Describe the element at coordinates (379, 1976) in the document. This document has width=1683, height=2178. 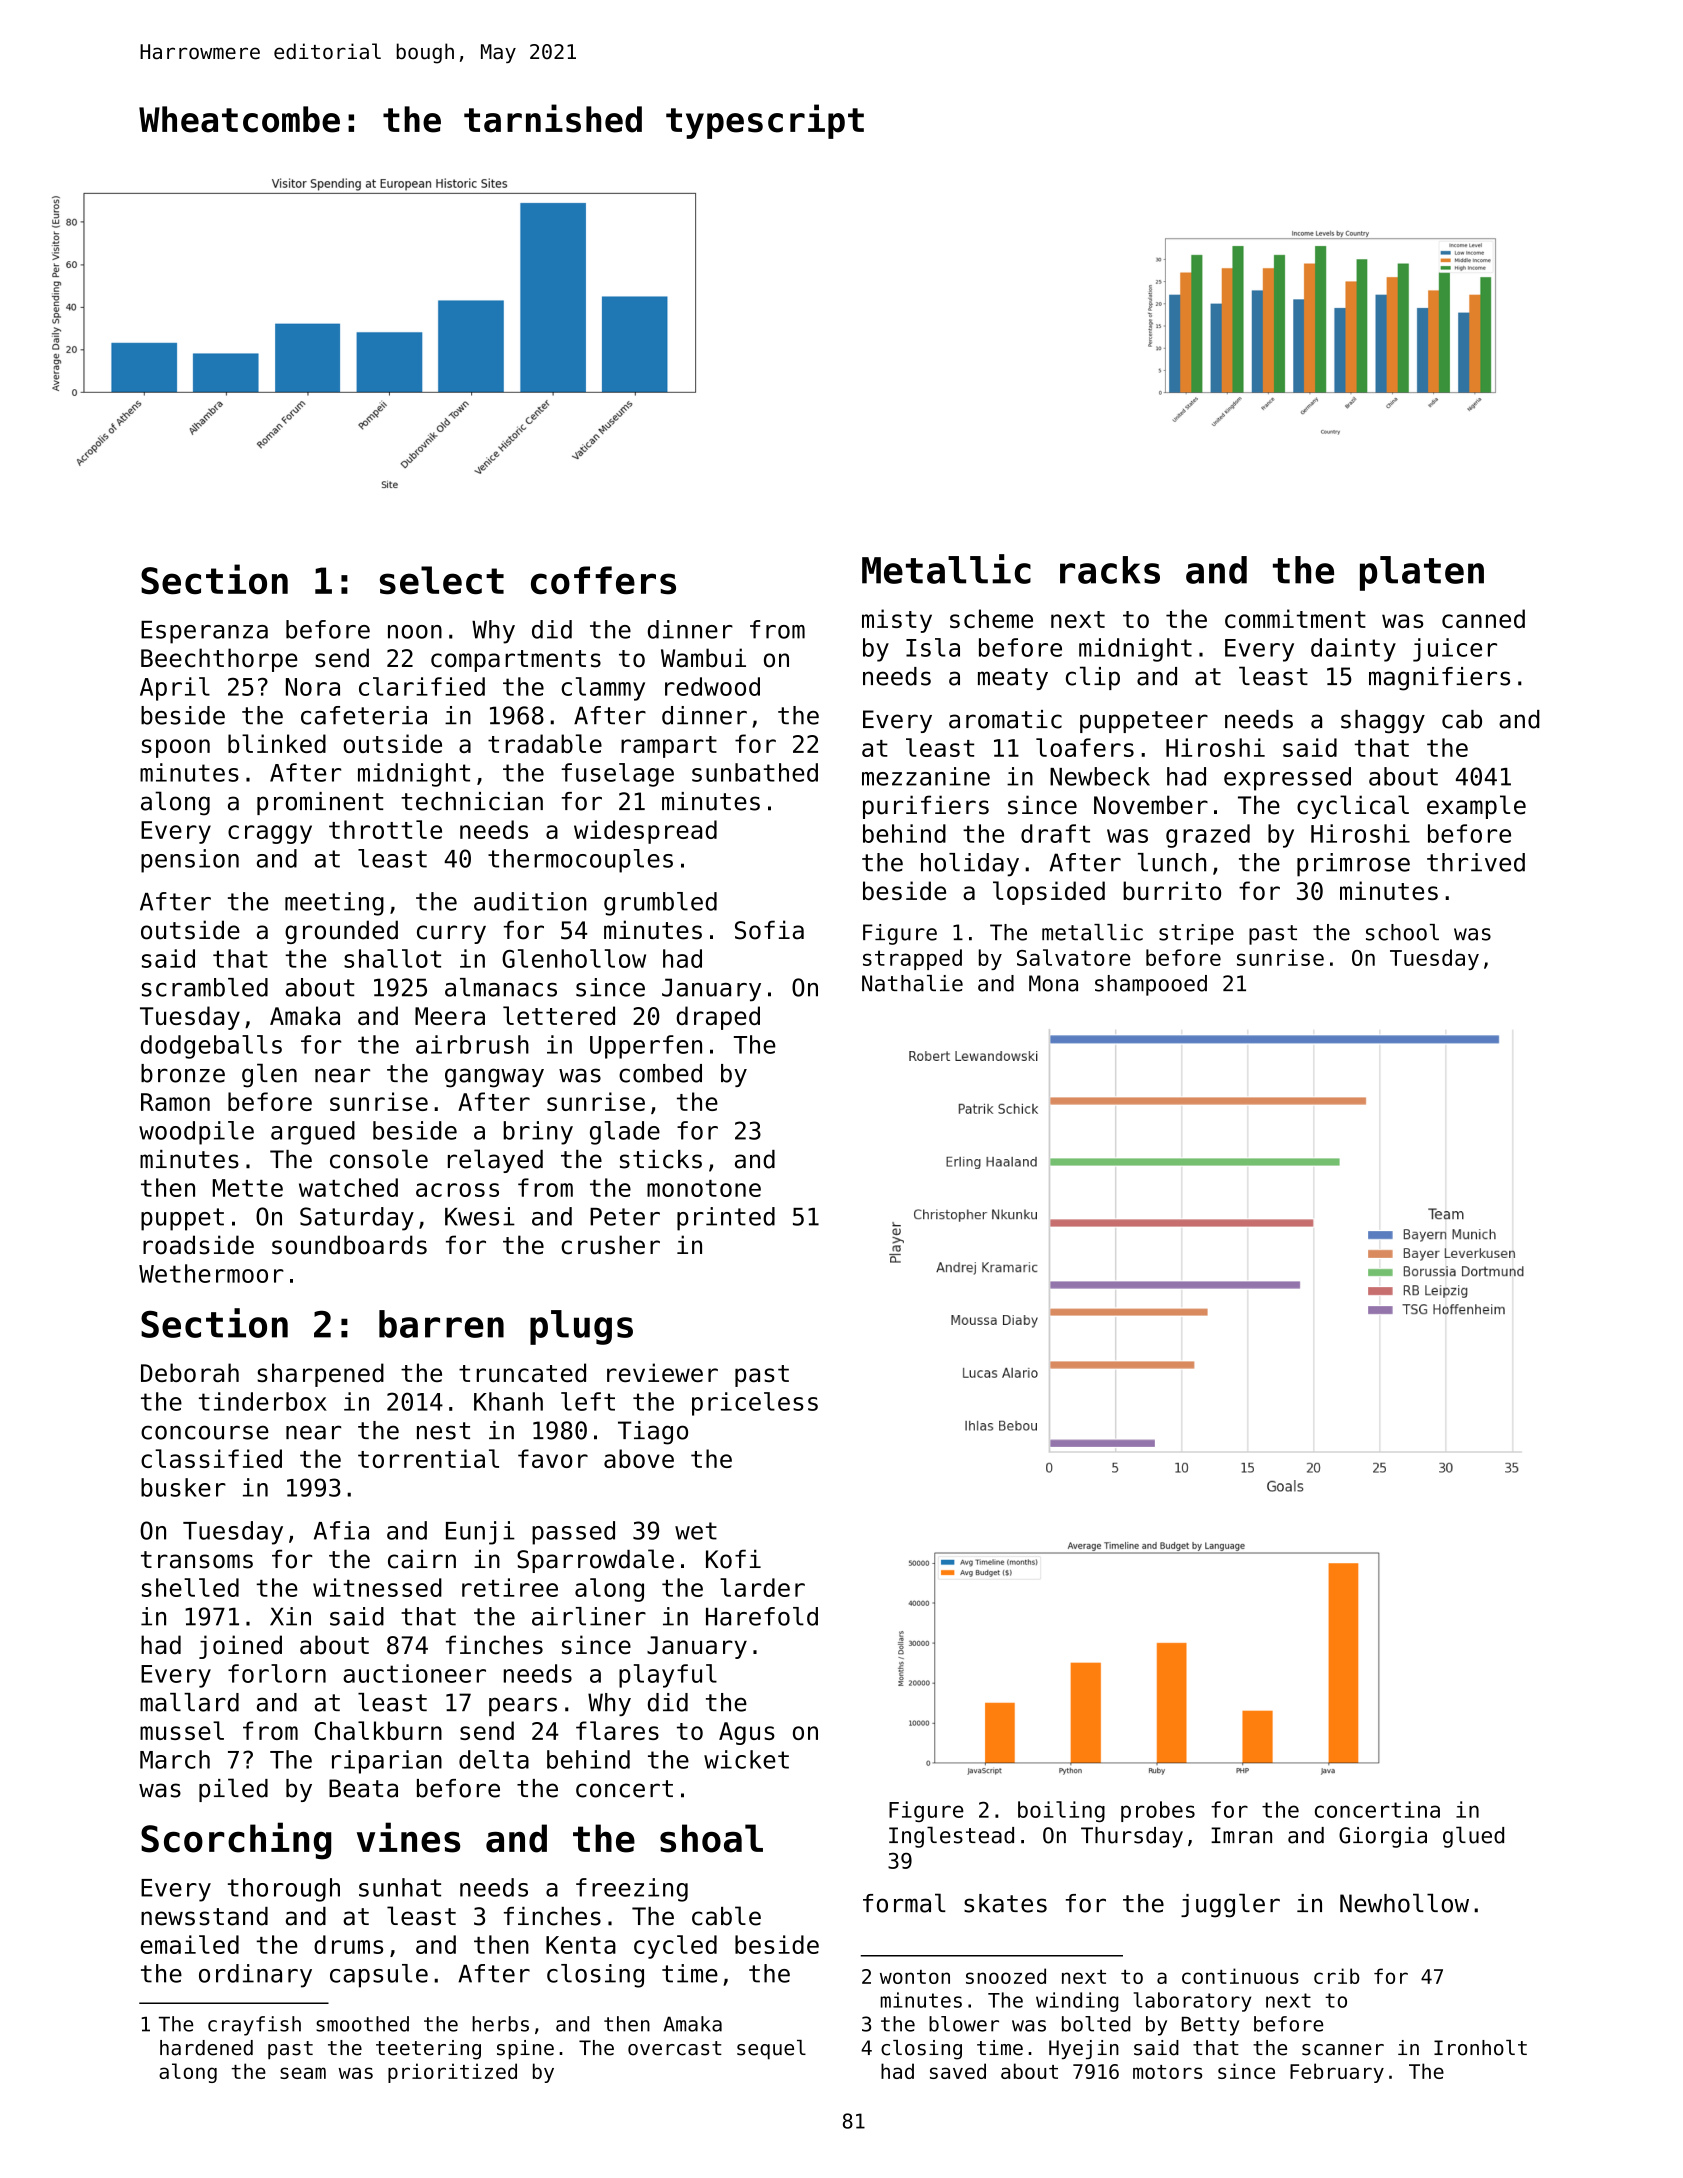
I see `capsule` at that location.
